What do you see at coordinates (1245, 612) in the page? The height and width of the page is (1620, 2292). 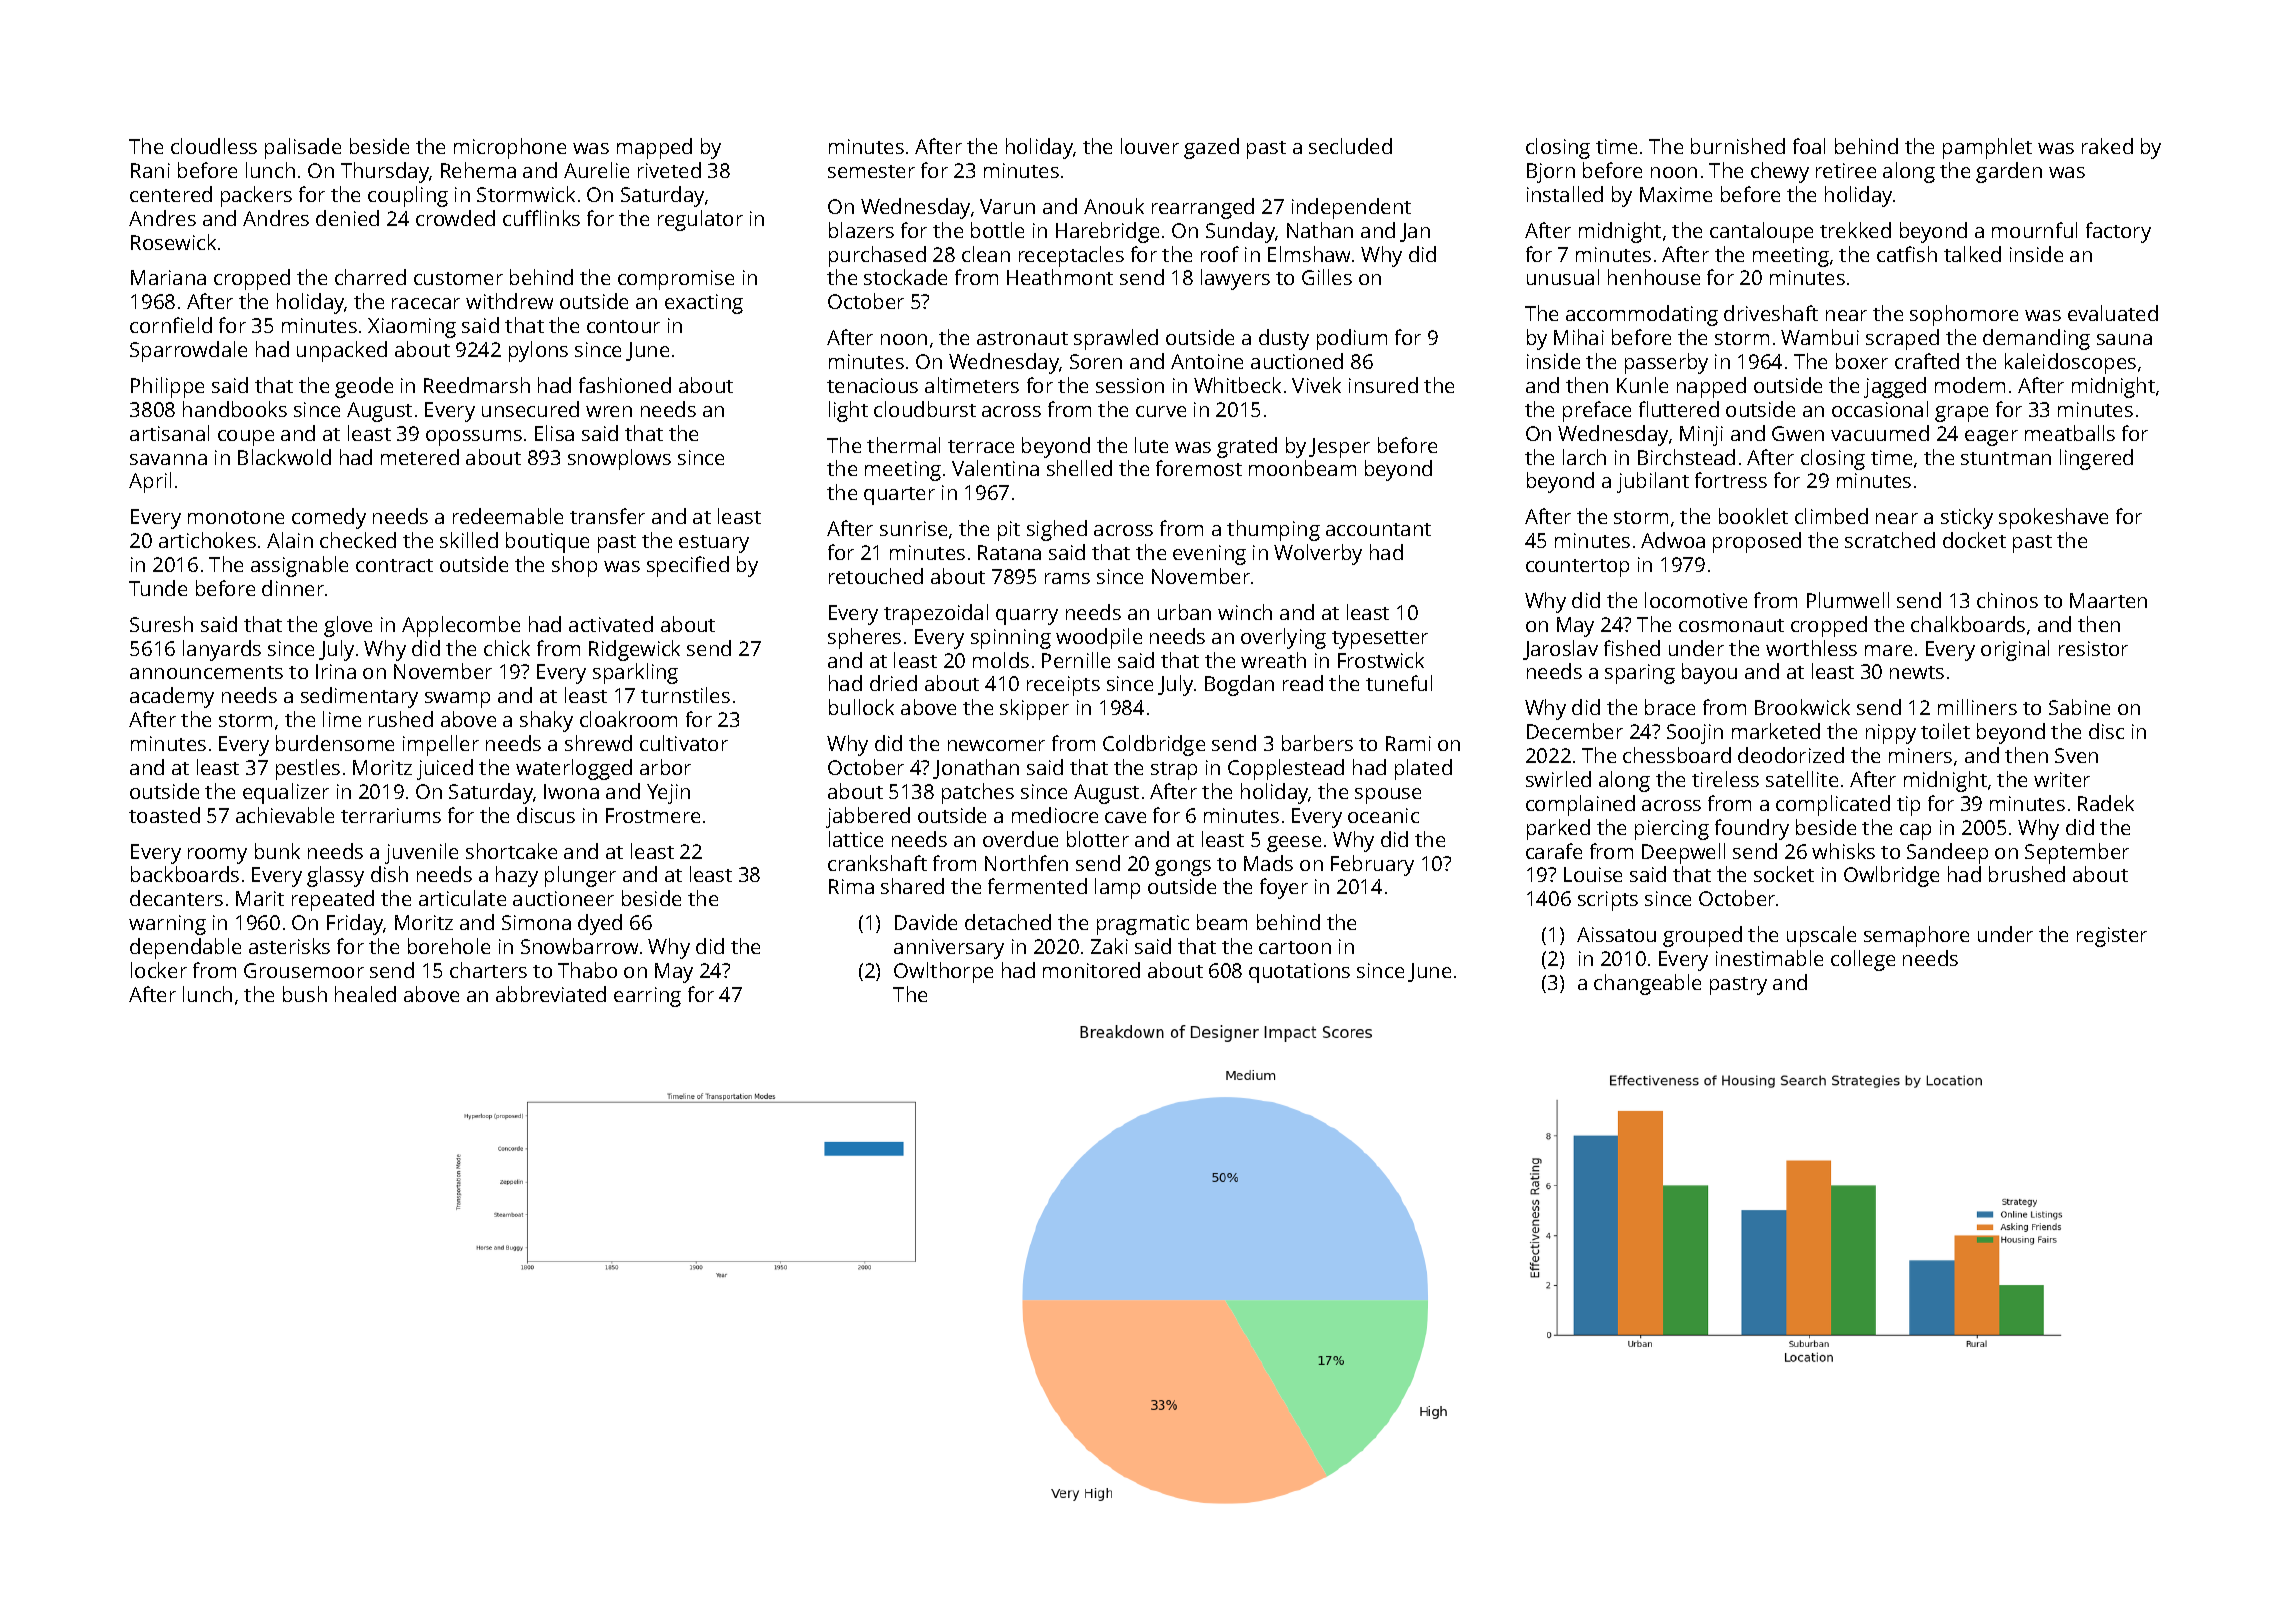 I see `winch` at bounding box center [1245, 612].
